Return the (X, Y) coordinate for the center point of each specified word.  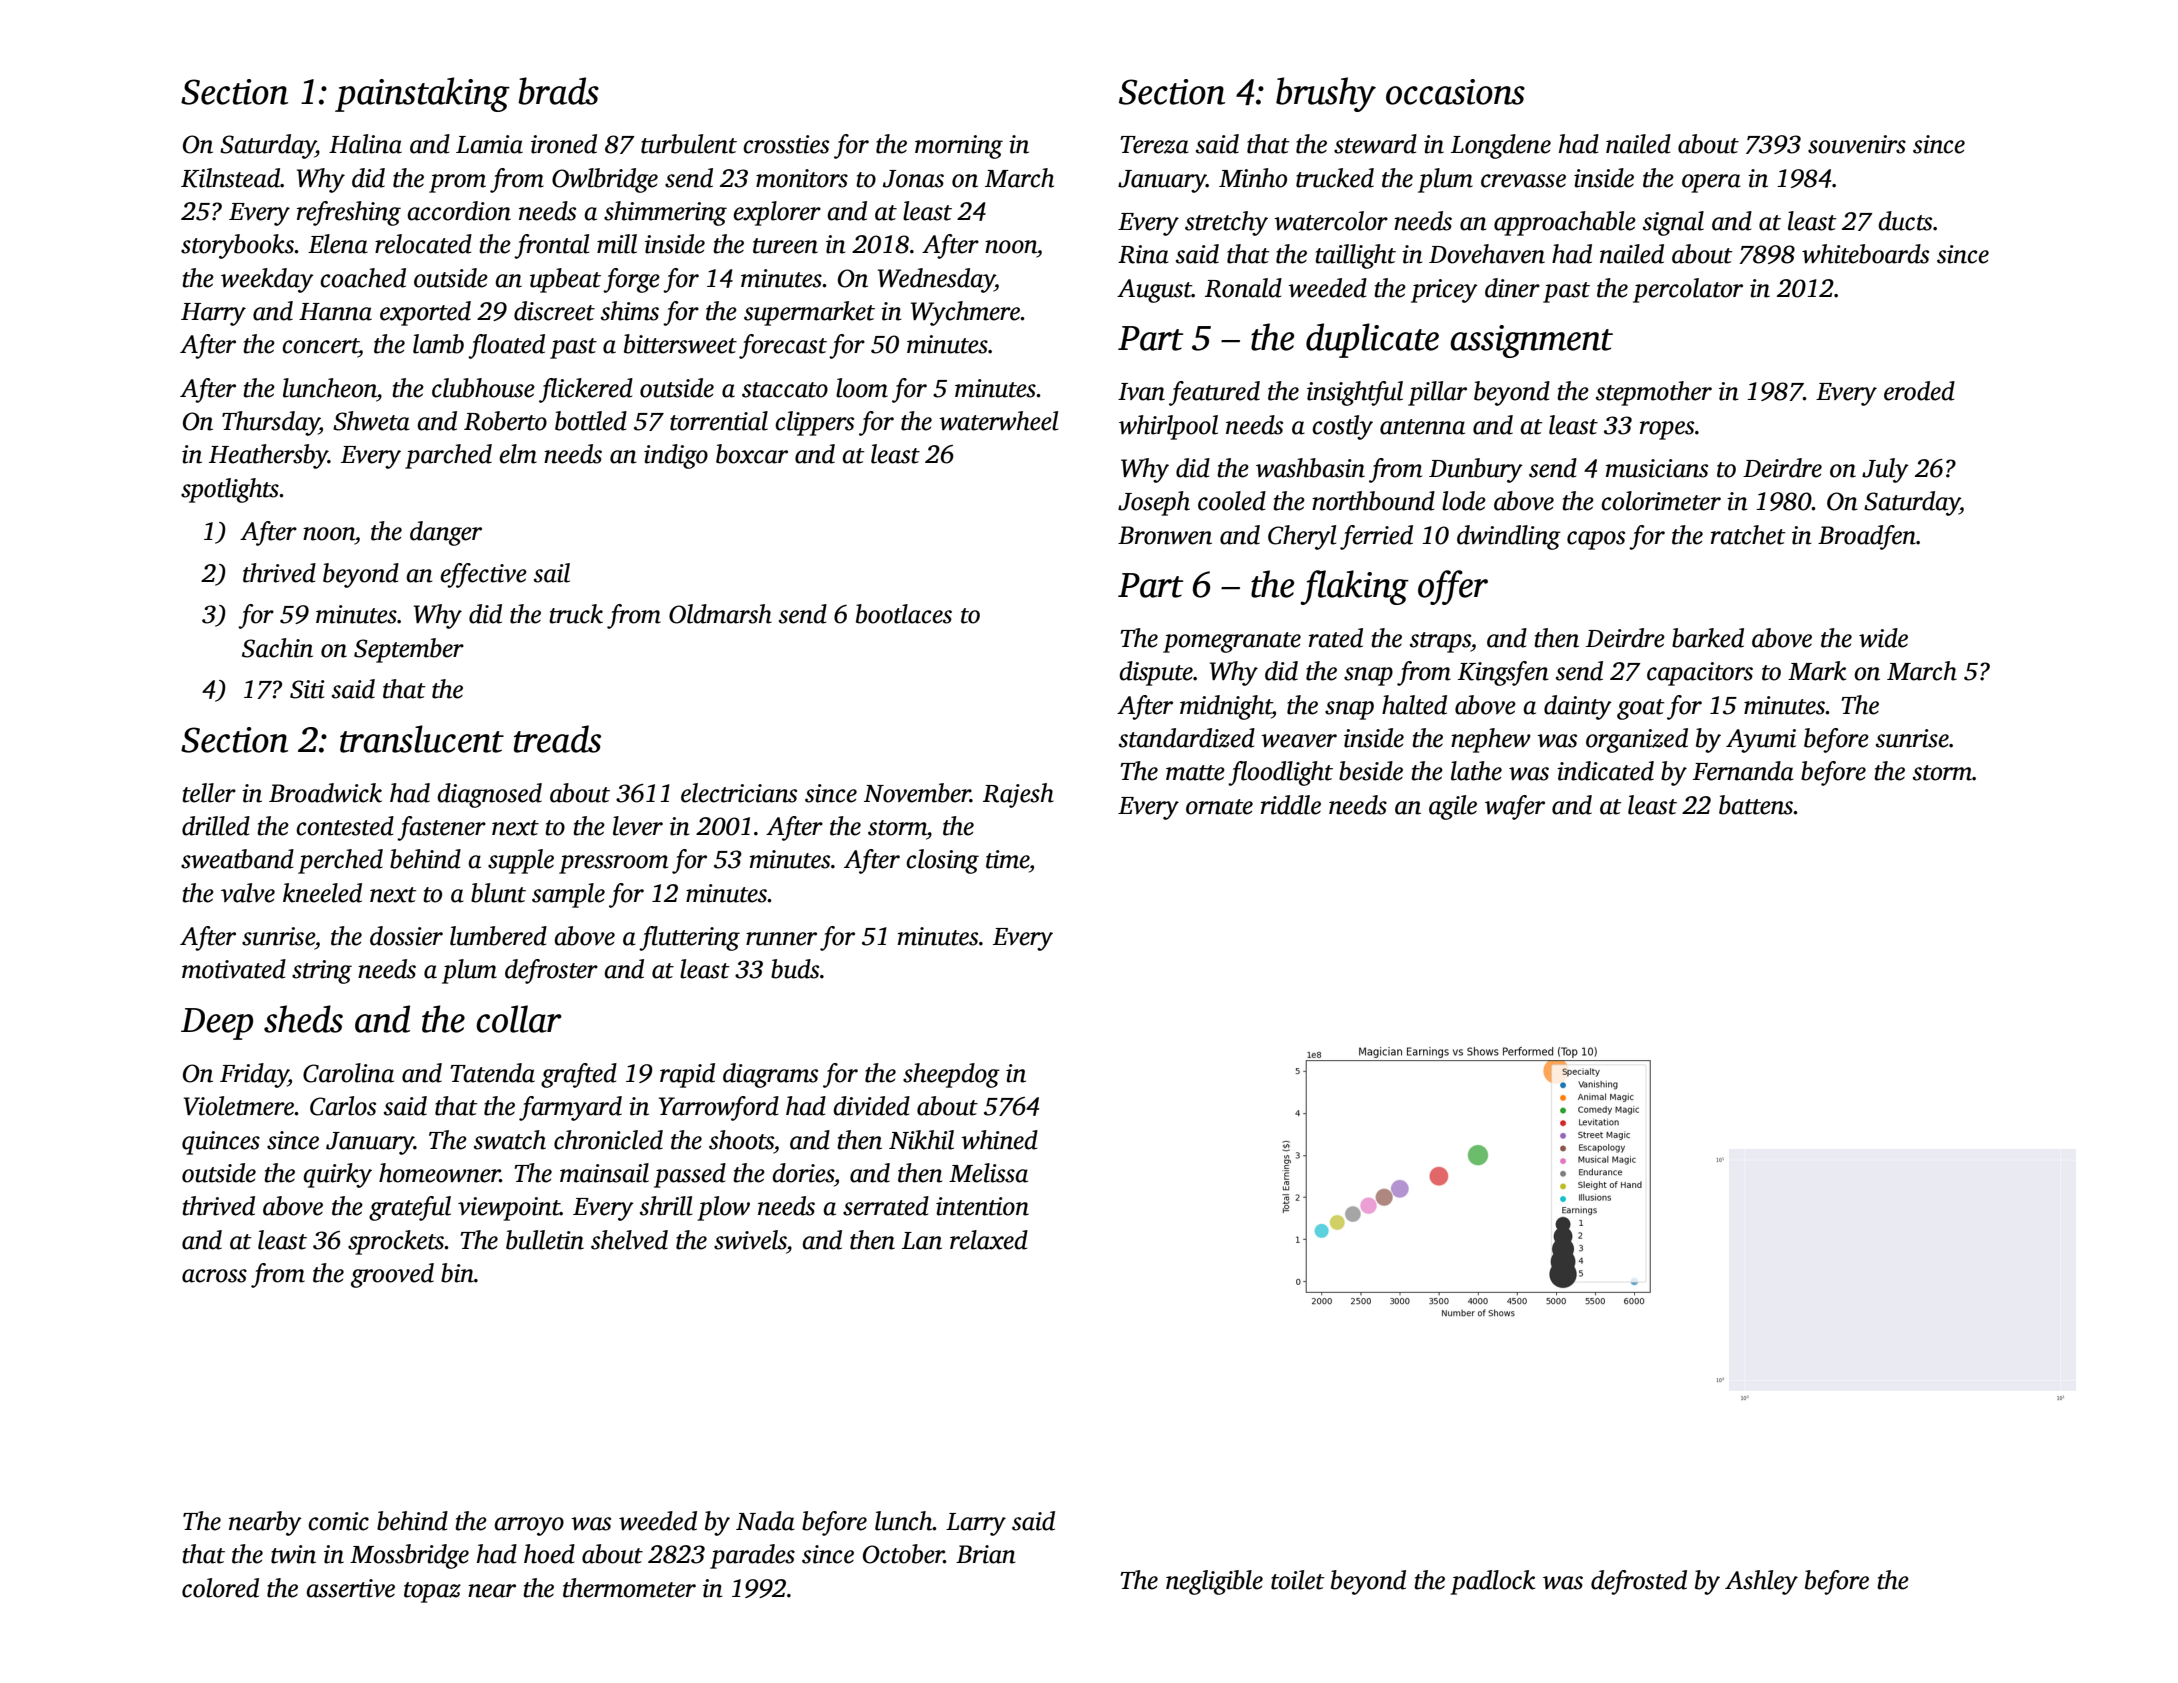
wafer (1515, 807)
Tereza (1154, 145)
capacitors (1700, 674)
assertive (350, 1588)
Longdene (1501, 146)
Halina (365, 144)
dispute (1156, 673)
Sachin (277, 648)
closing (942, 861)
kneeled (322, 893)
